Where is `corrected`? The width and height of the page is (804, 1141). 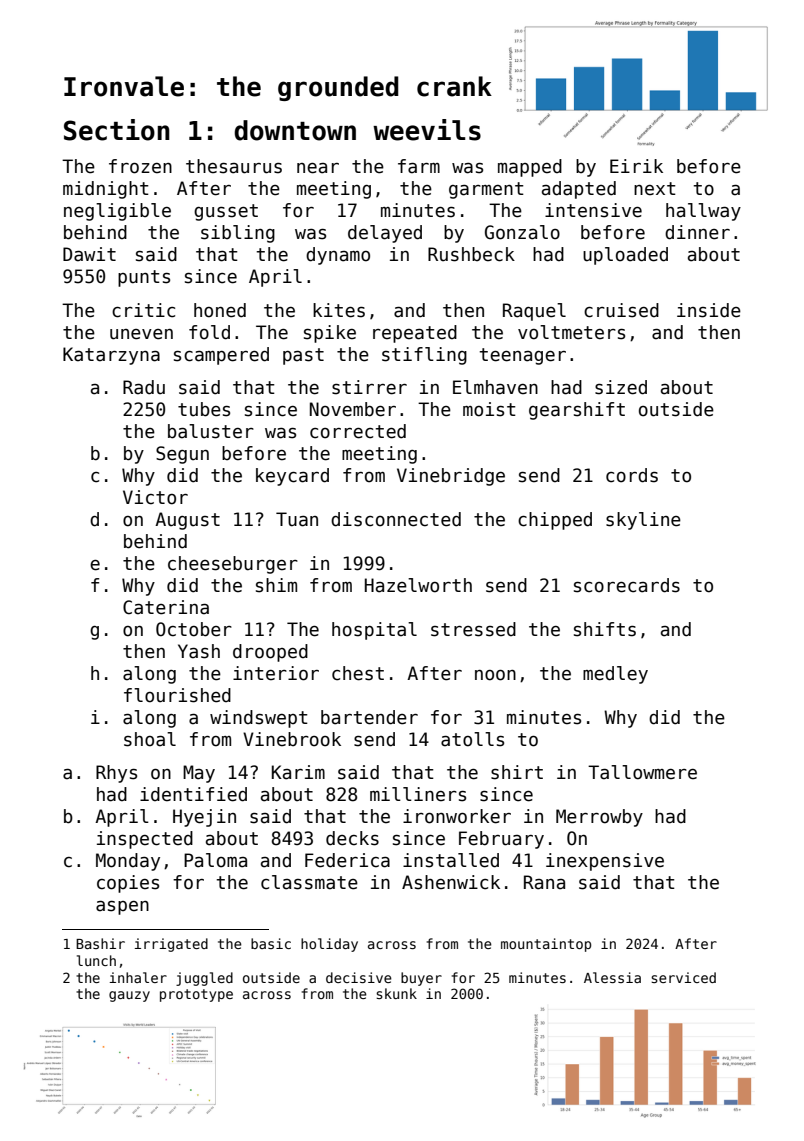 corrected is located at coordinates (358, 431).
